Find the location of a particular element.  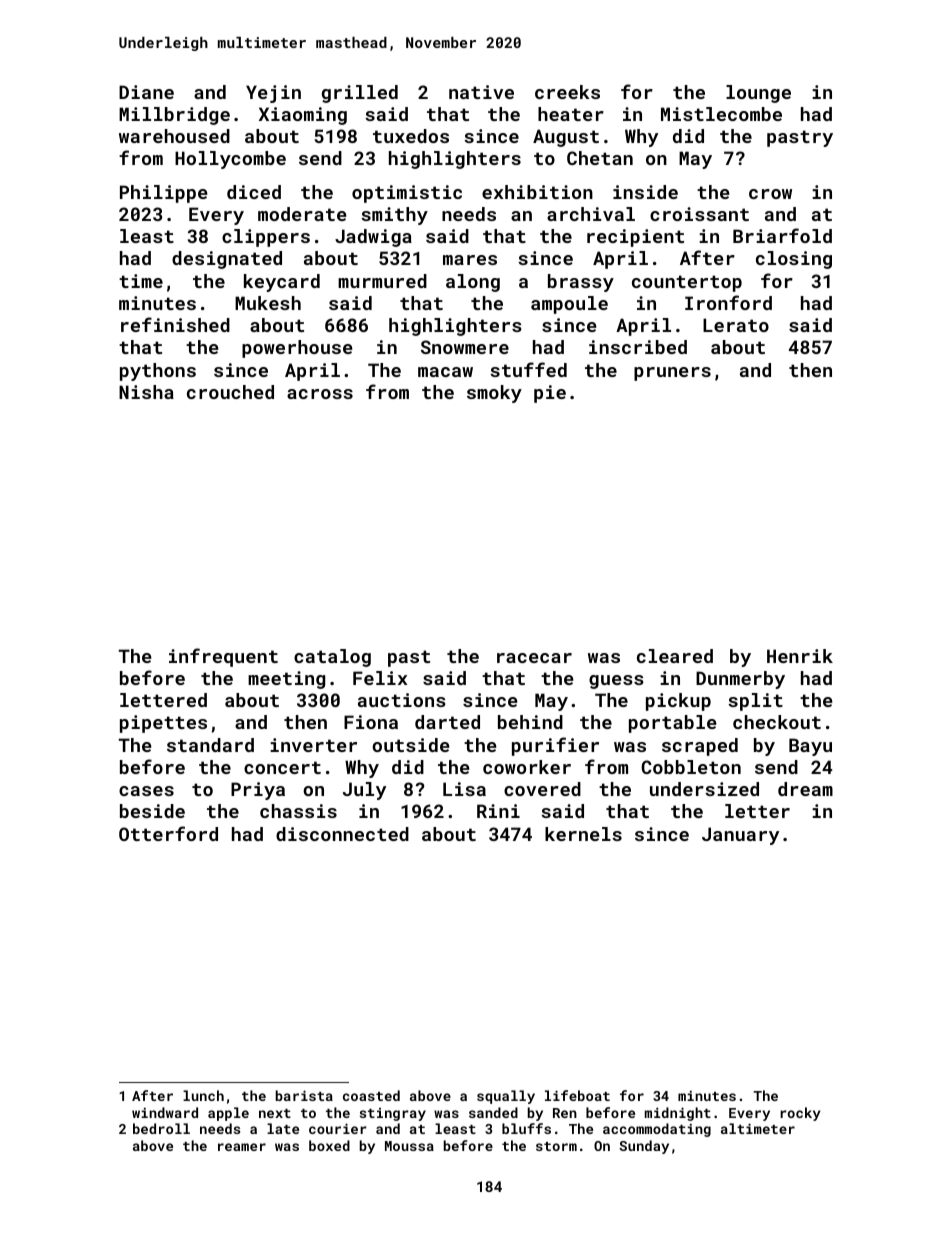

kernels is located at coordinates (583, 834).
